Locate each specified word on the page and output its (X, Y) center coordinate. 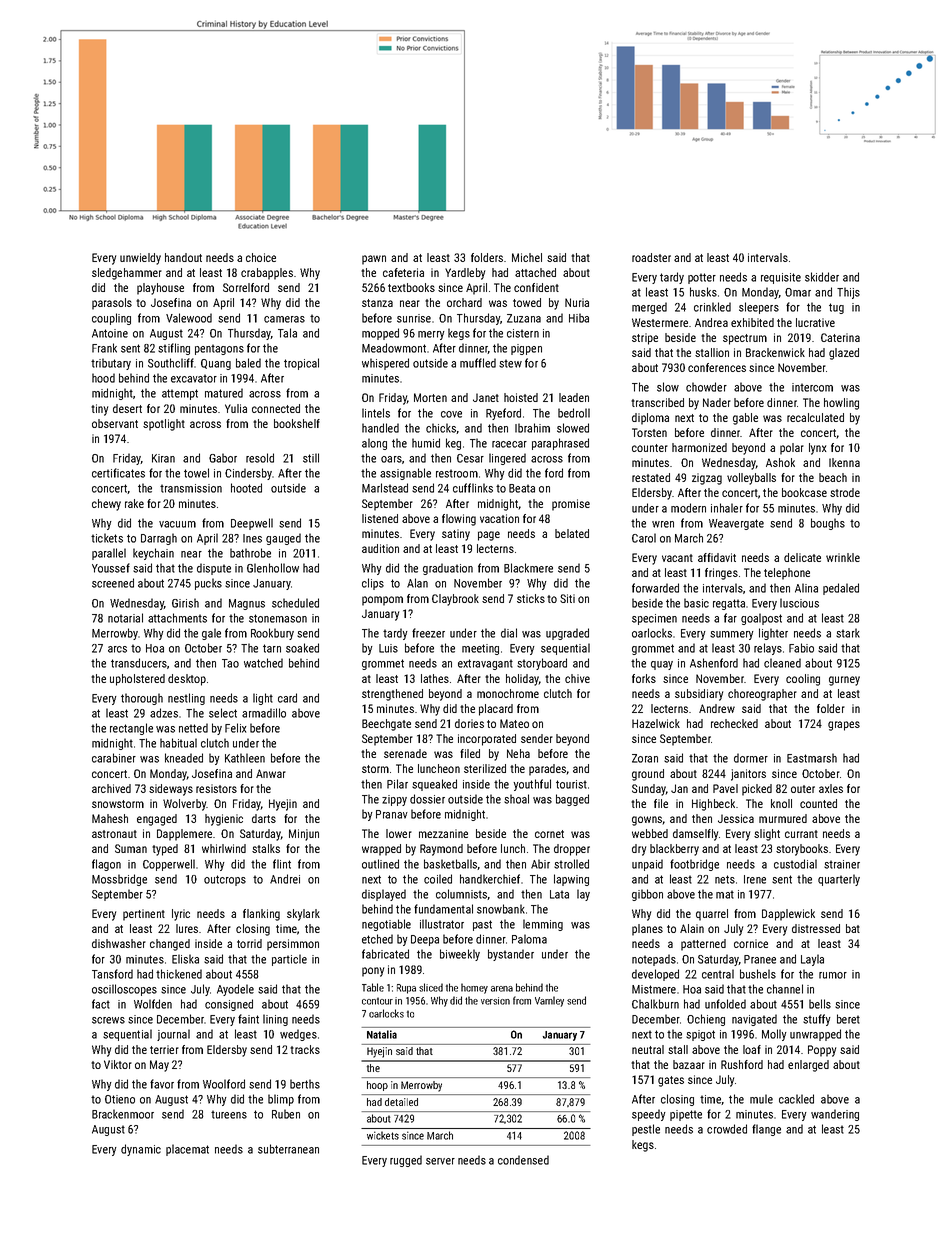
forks (644, 678)
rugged (406, 1161)
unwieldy (140, 259)
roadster (651, 257)
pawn (374, 260)
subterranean (288, 1149)
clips (373, 584)
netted (193, 728)
